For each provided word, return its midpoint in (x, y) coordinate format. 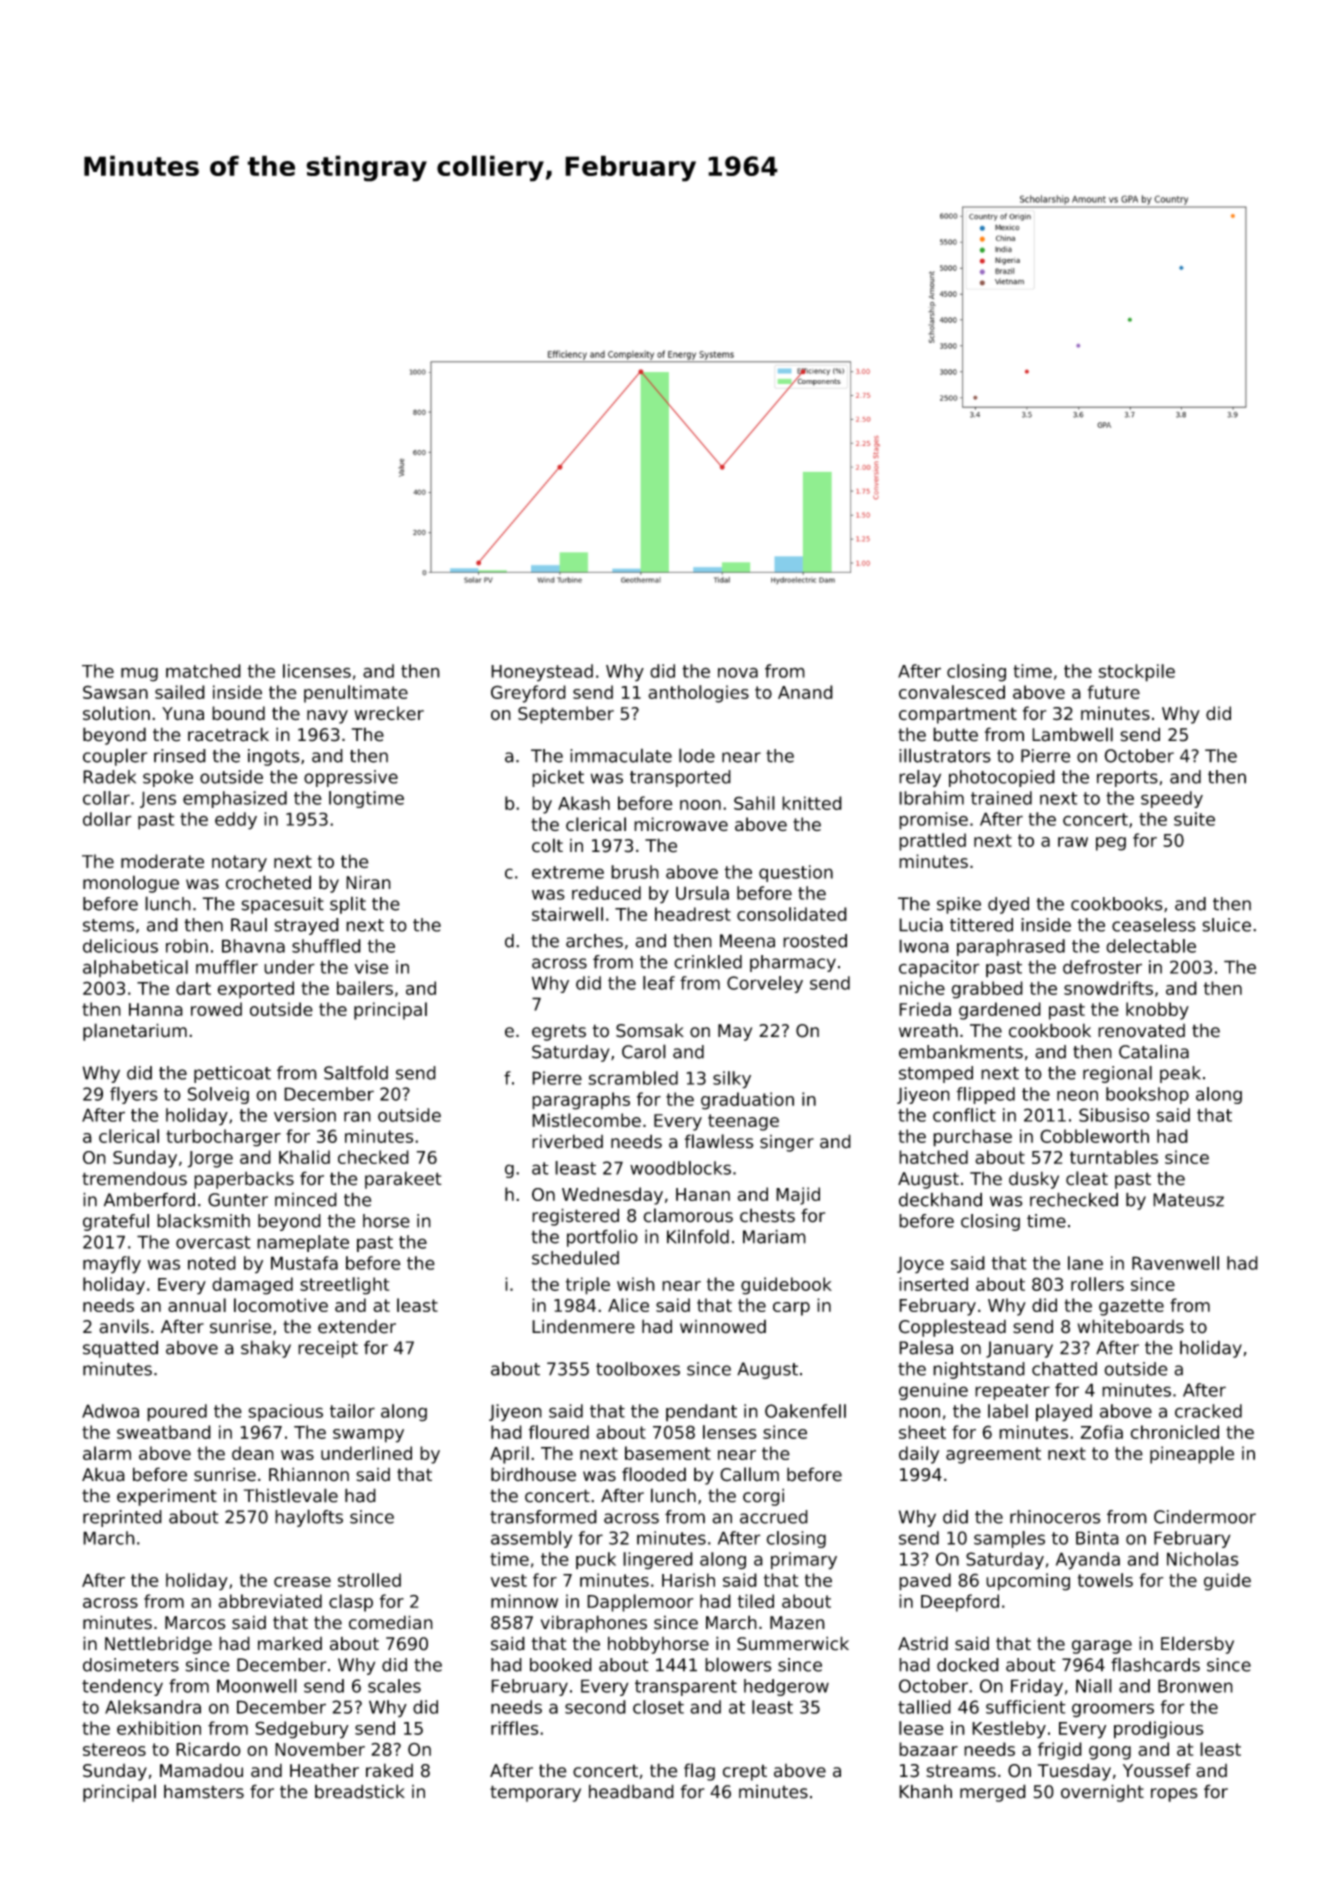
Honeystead (542, 673)
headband (631, 1791)
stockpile (1136, 673)
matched (203, 671)
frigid (1060, 1751)
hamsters (204, 1792)
